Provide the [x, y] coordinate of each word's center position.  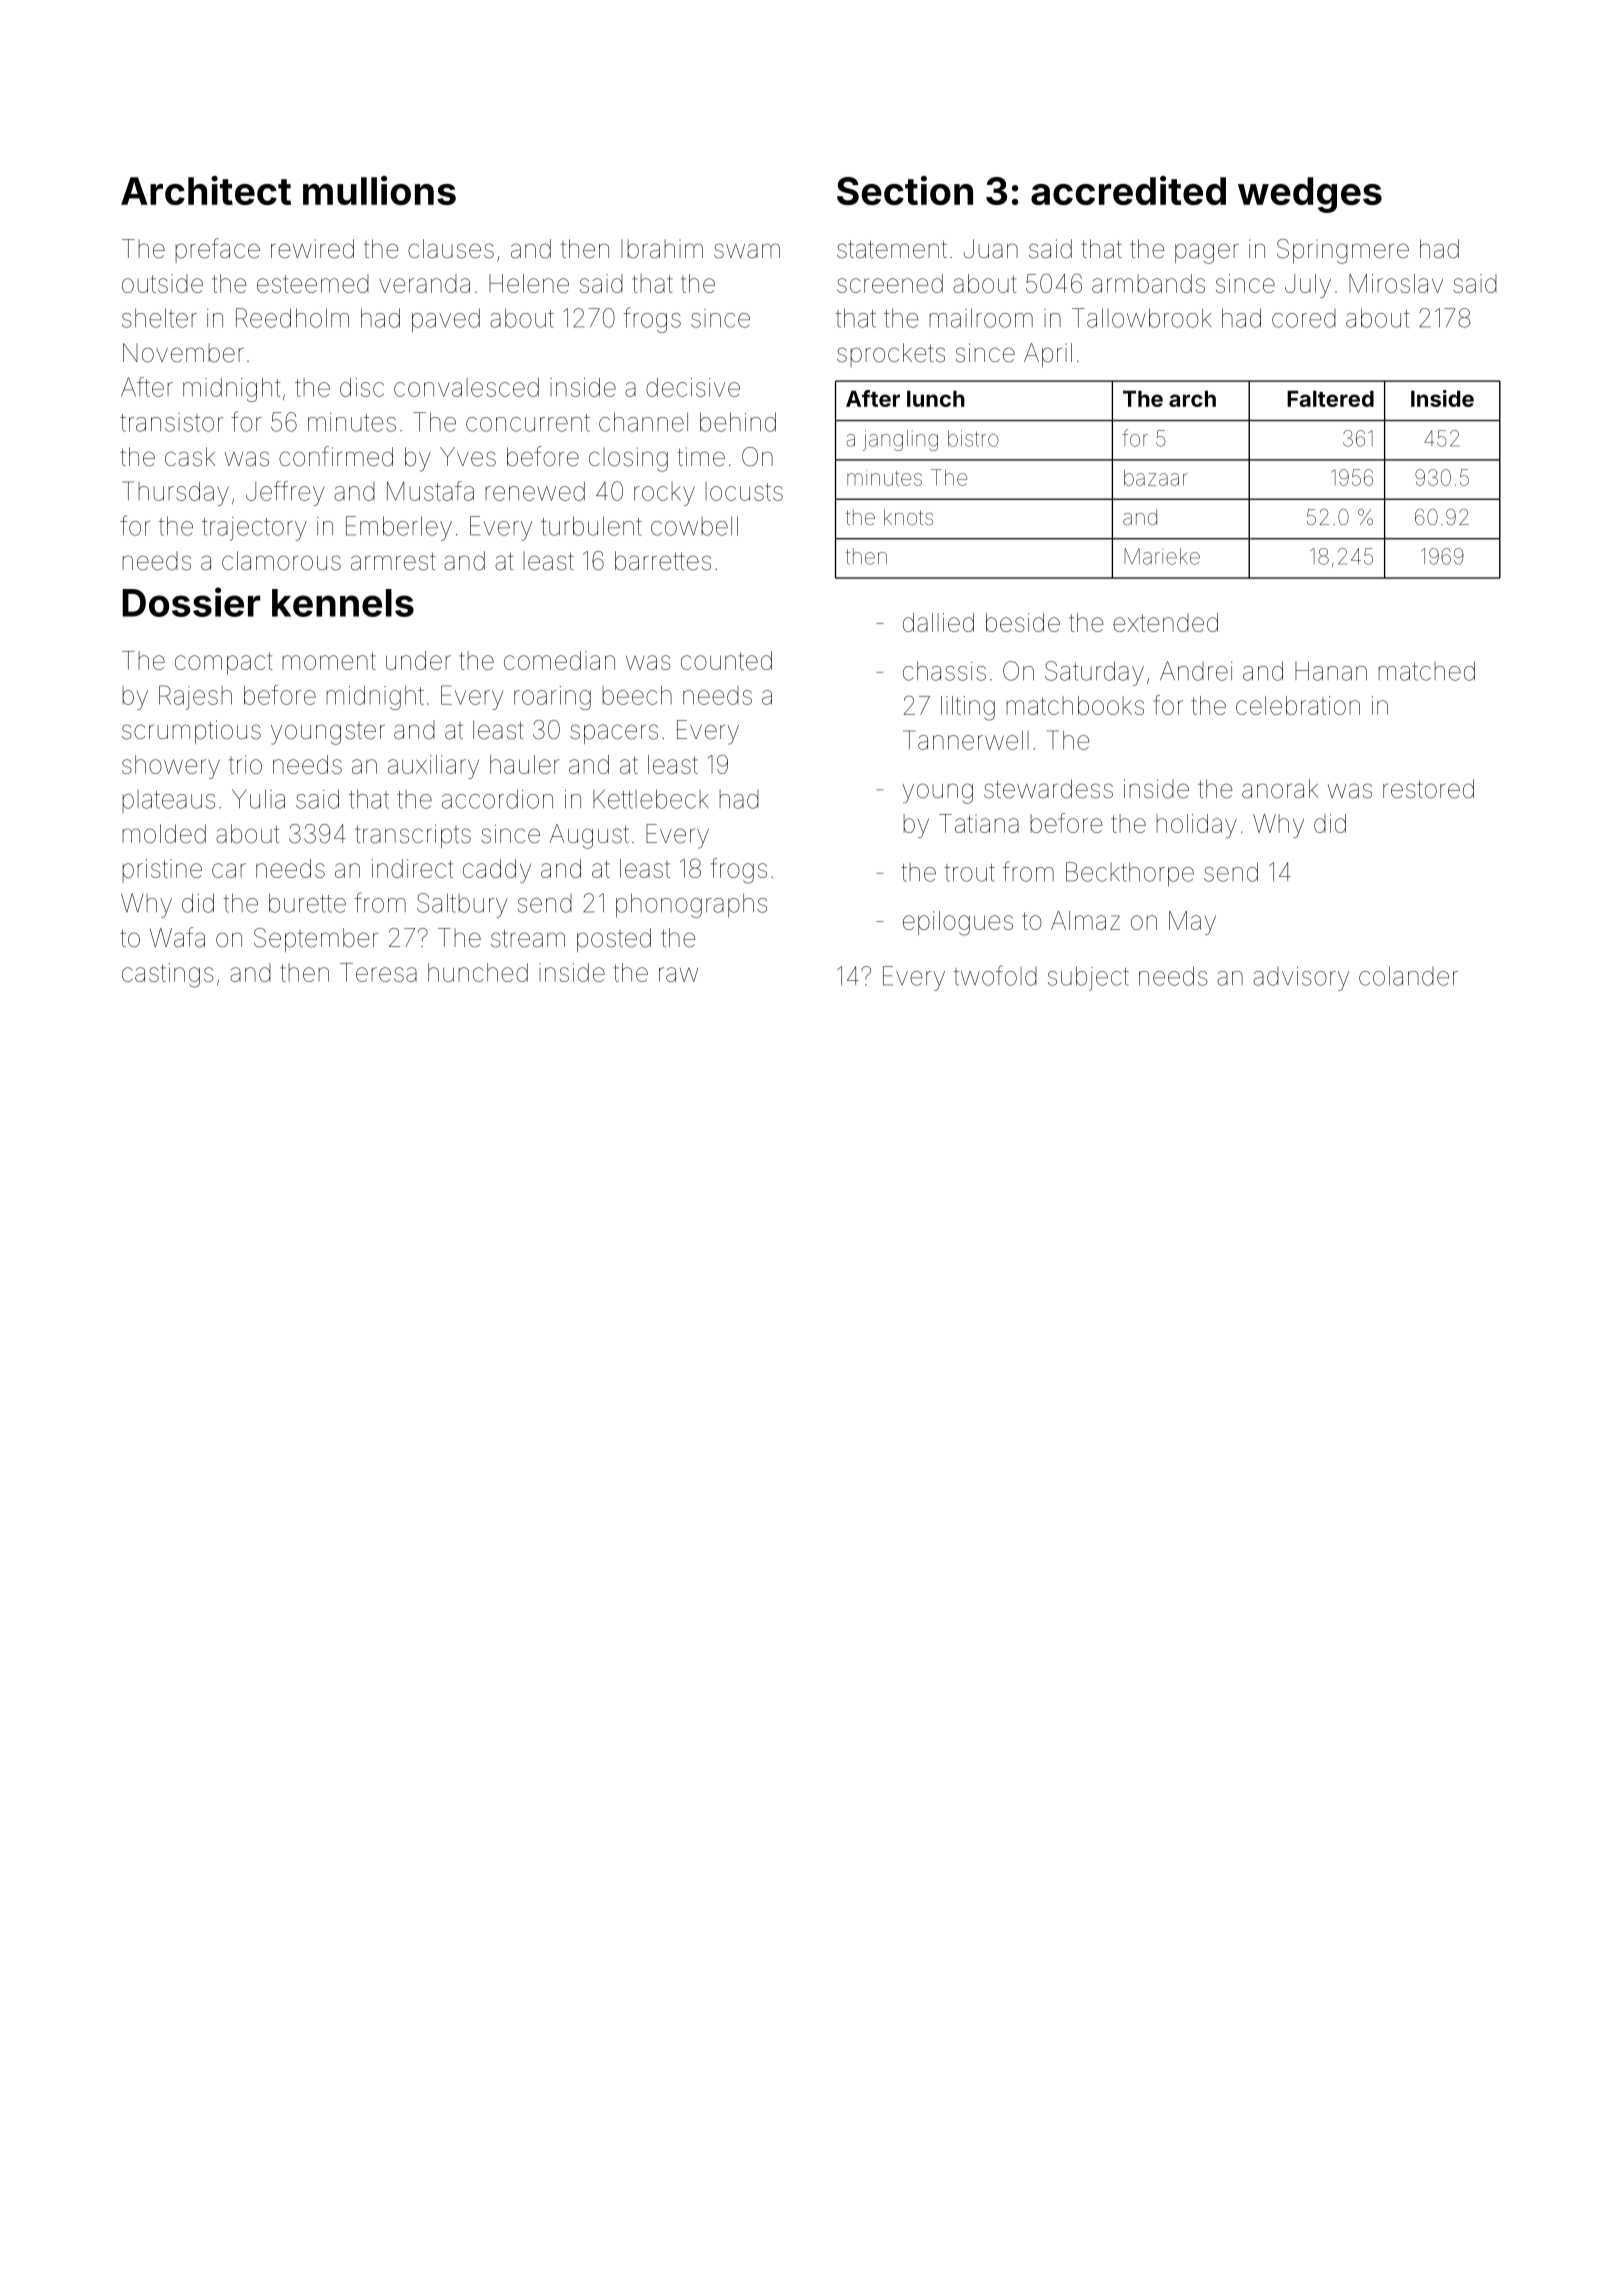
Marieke [1162, 556]
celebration [1298, 705]
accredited [1128, 190]
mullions [379, 190]
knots [908, 517]
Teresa [378, 972]
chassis [944, 671]
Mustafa [430, 491]
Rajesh [195, 697]
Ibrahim [662, 249]
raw [678, 974]
